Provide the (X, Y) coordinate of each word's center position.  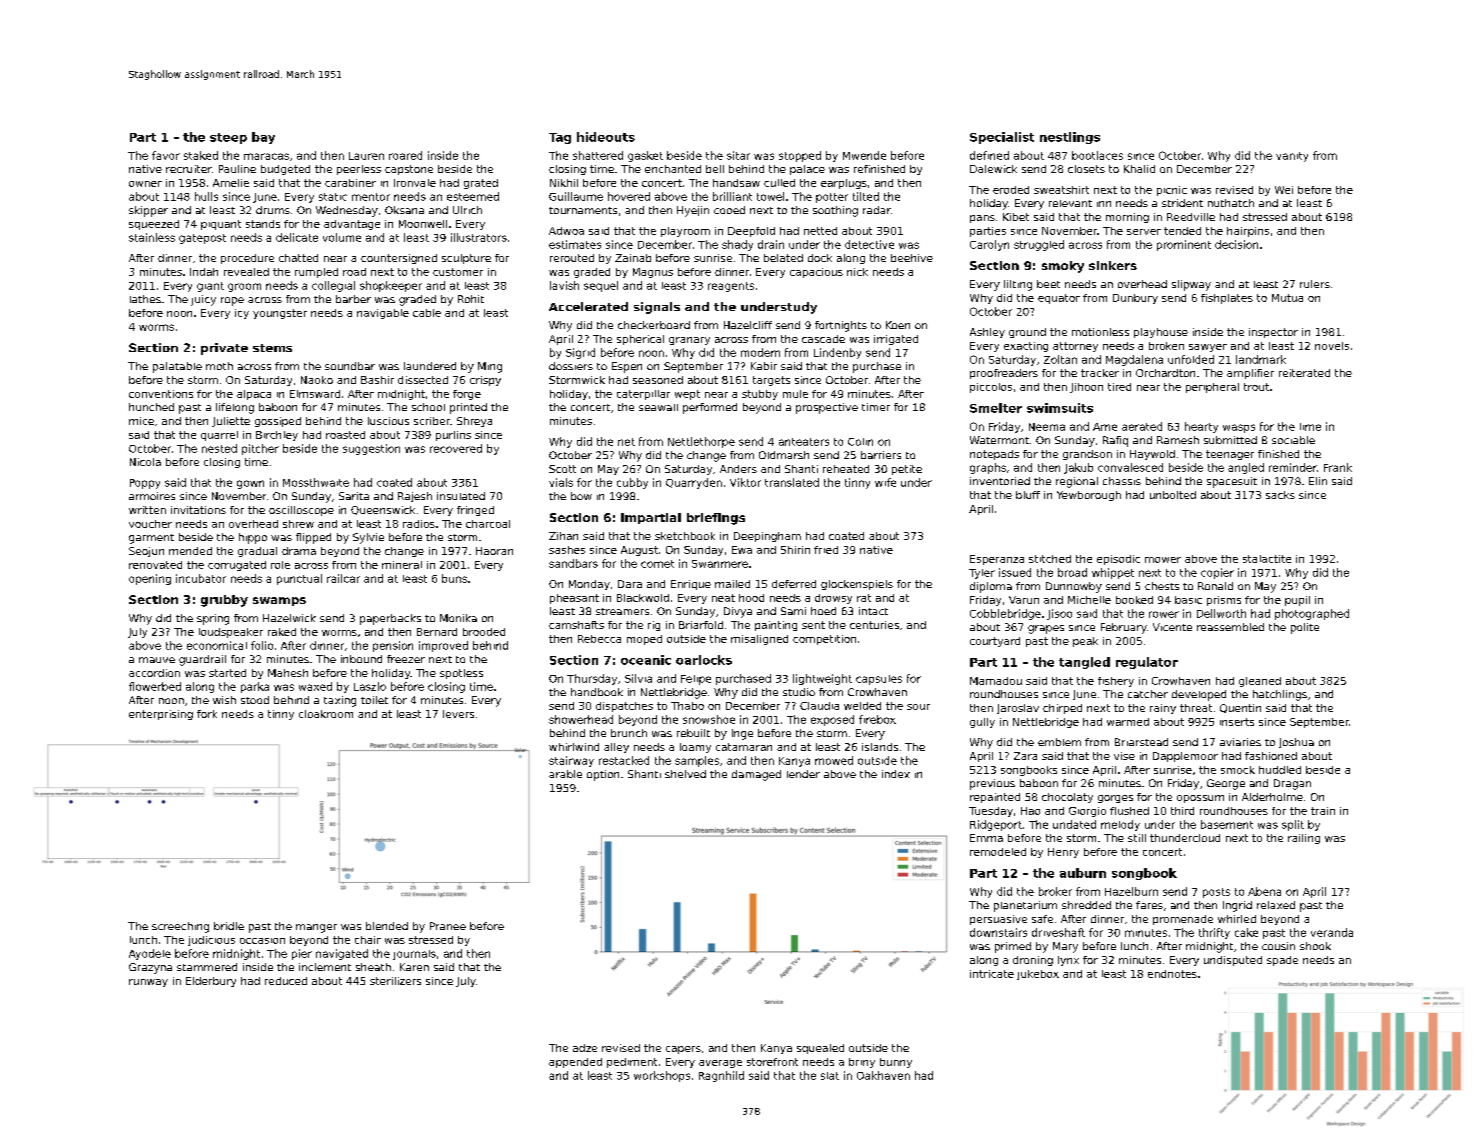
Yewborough (1089, 496)
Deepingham (767, 537)
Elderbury (211, 982)
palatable (177, 367)
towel (770, 196)
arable (565, 774)
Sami (793, 611)
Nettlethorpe (701, 442)
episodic (1118, 560)
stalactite (1267, 559)
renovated (155, 565)
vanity (1292, 157)
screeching (180, 927)
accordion (154, 673)
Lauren (366, 156)
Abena (1264, 891)
